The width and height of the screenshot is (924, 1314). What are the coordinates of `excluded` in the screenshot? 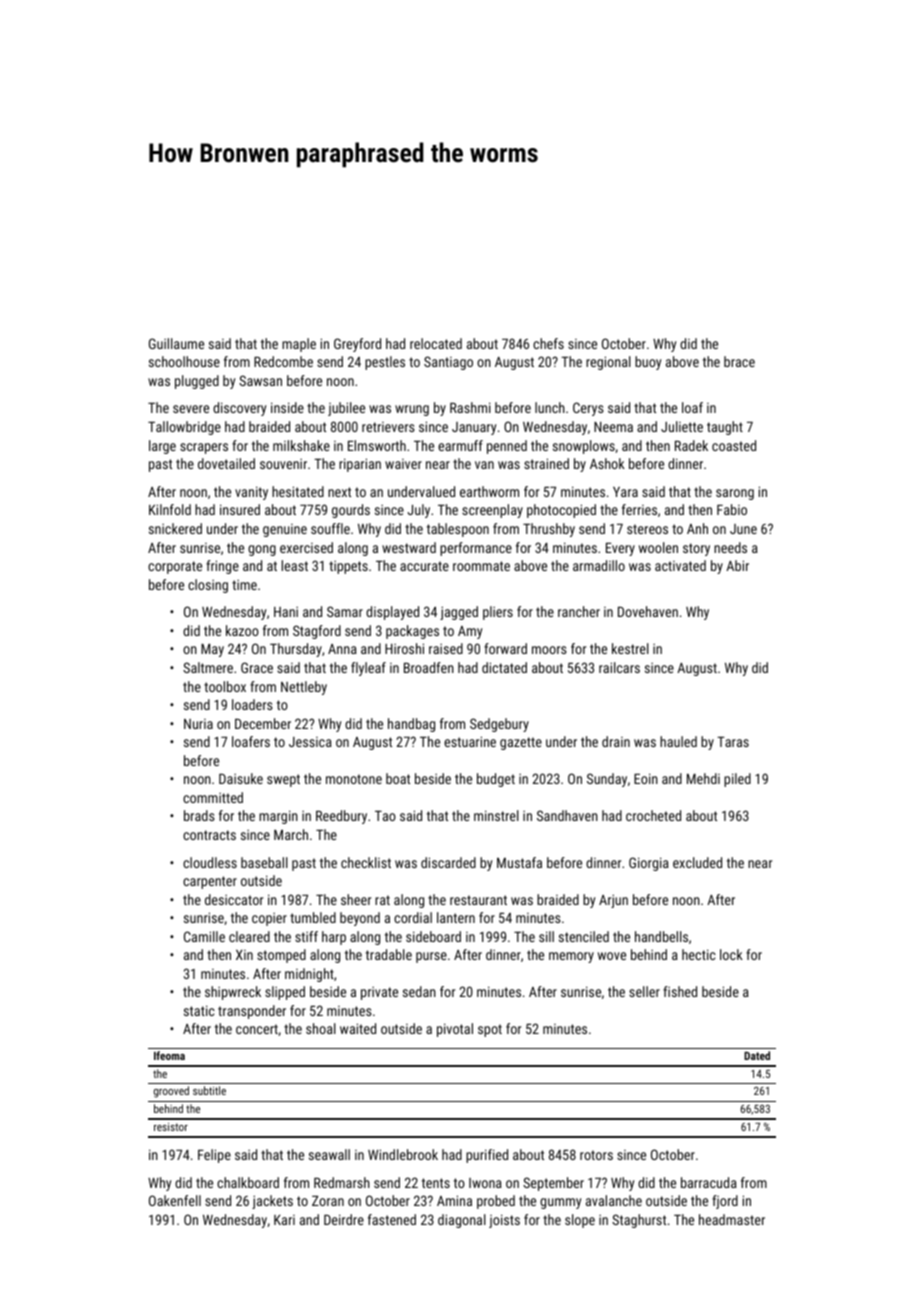 It's located at (697, 862).
